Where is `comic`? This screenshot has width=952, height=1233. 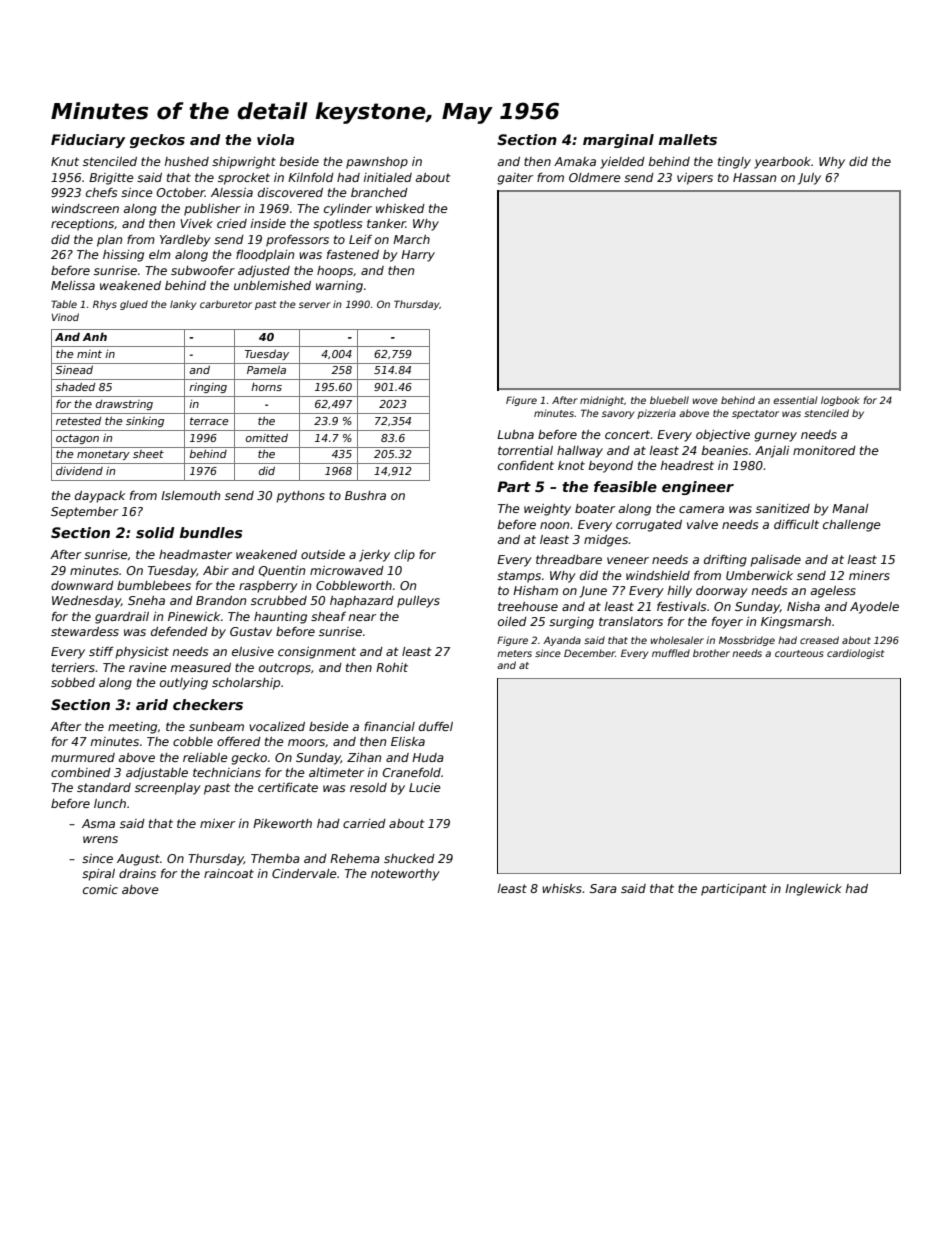
comic is located at coordinates (100, 889).
